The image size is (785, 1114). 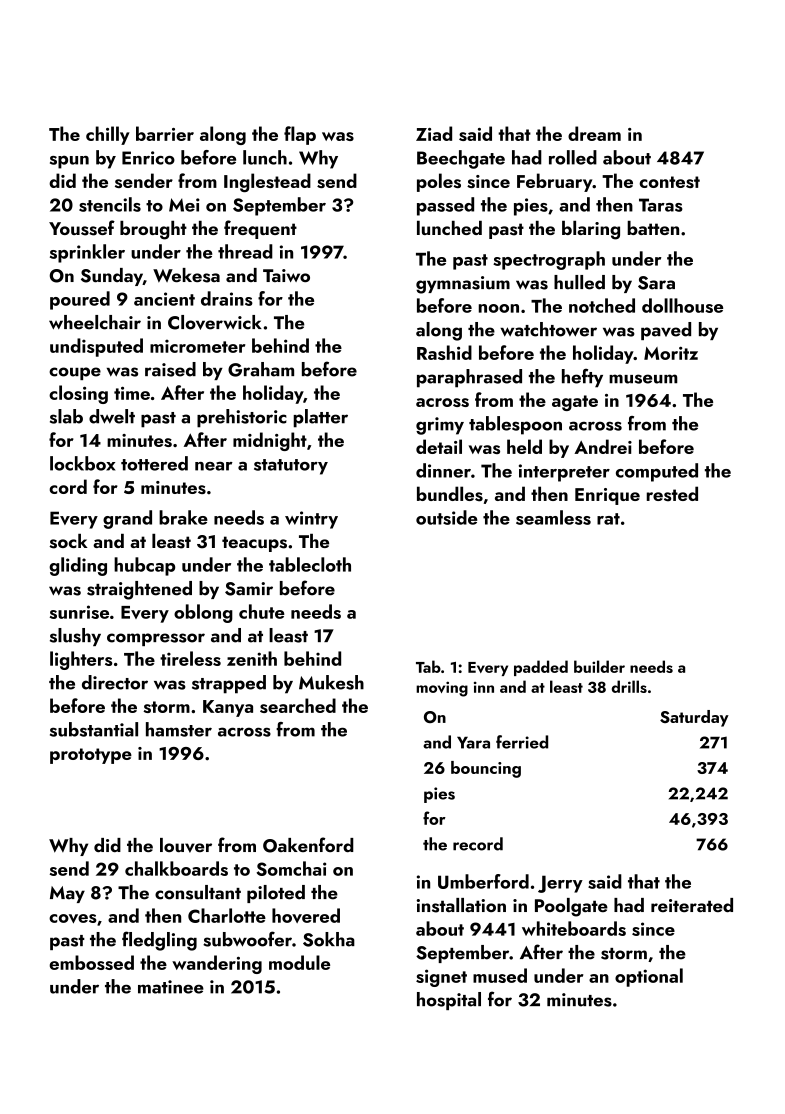 What do you see at coordinates (78, 566) in the document?
I see `gliding` at bounding box center [78, 566].
